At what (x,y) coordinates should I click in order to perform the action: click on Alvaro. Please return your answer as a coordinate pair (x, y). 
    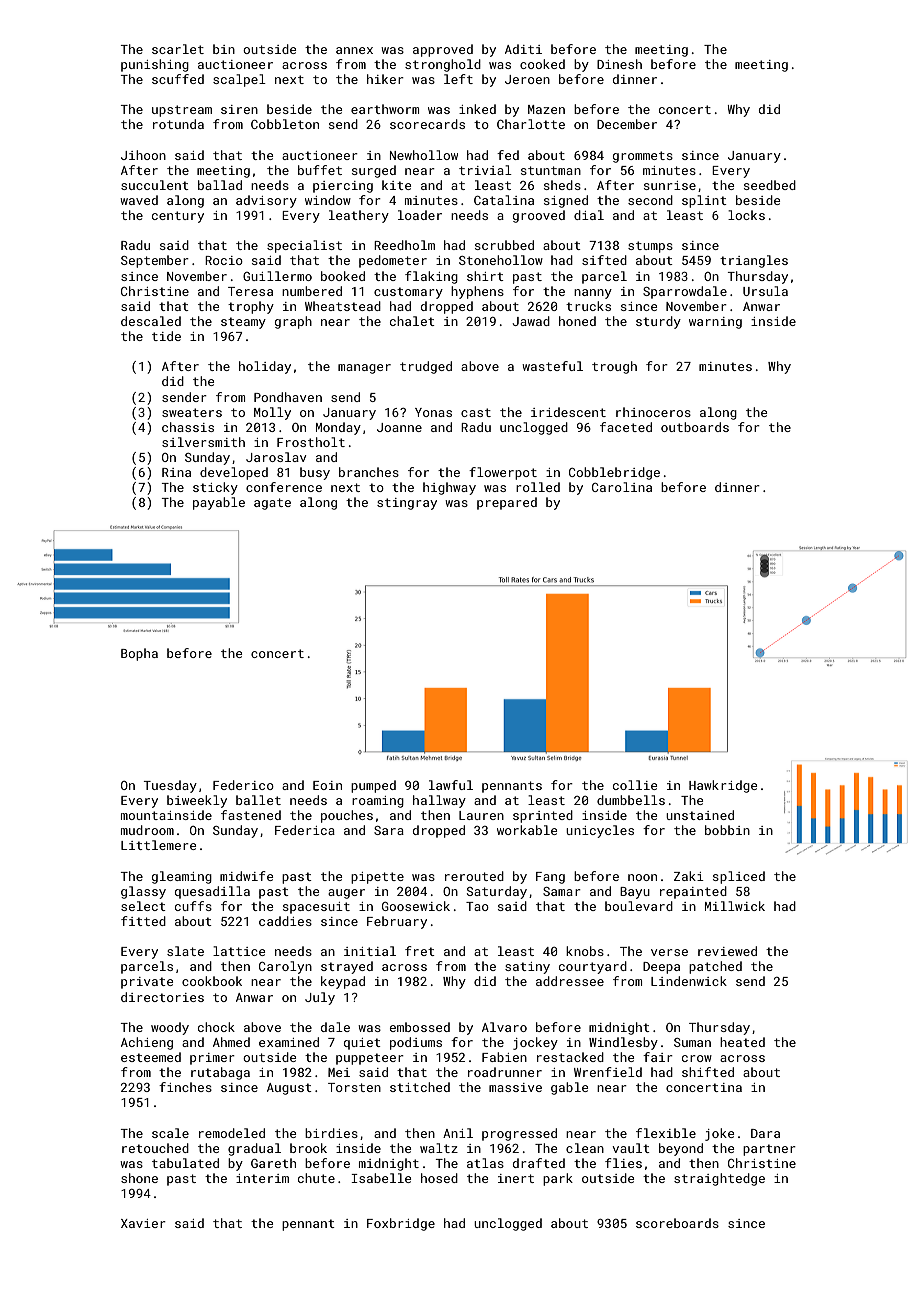
    Looking at the image, I should click on (504, 1027).
